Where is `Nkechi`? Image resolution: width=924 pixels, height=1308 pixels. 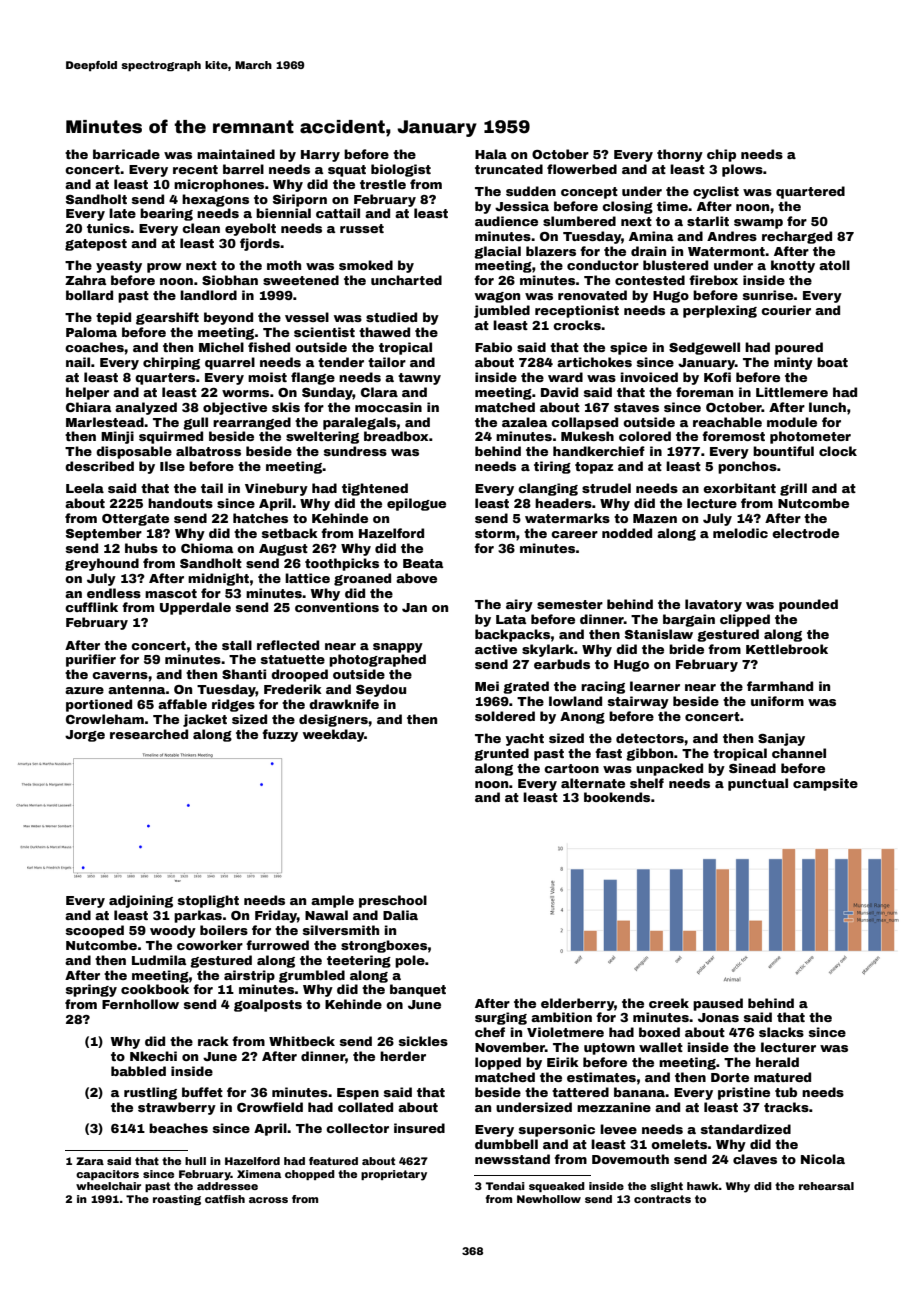 Nkechi is located at coordinates (153, 1056).
